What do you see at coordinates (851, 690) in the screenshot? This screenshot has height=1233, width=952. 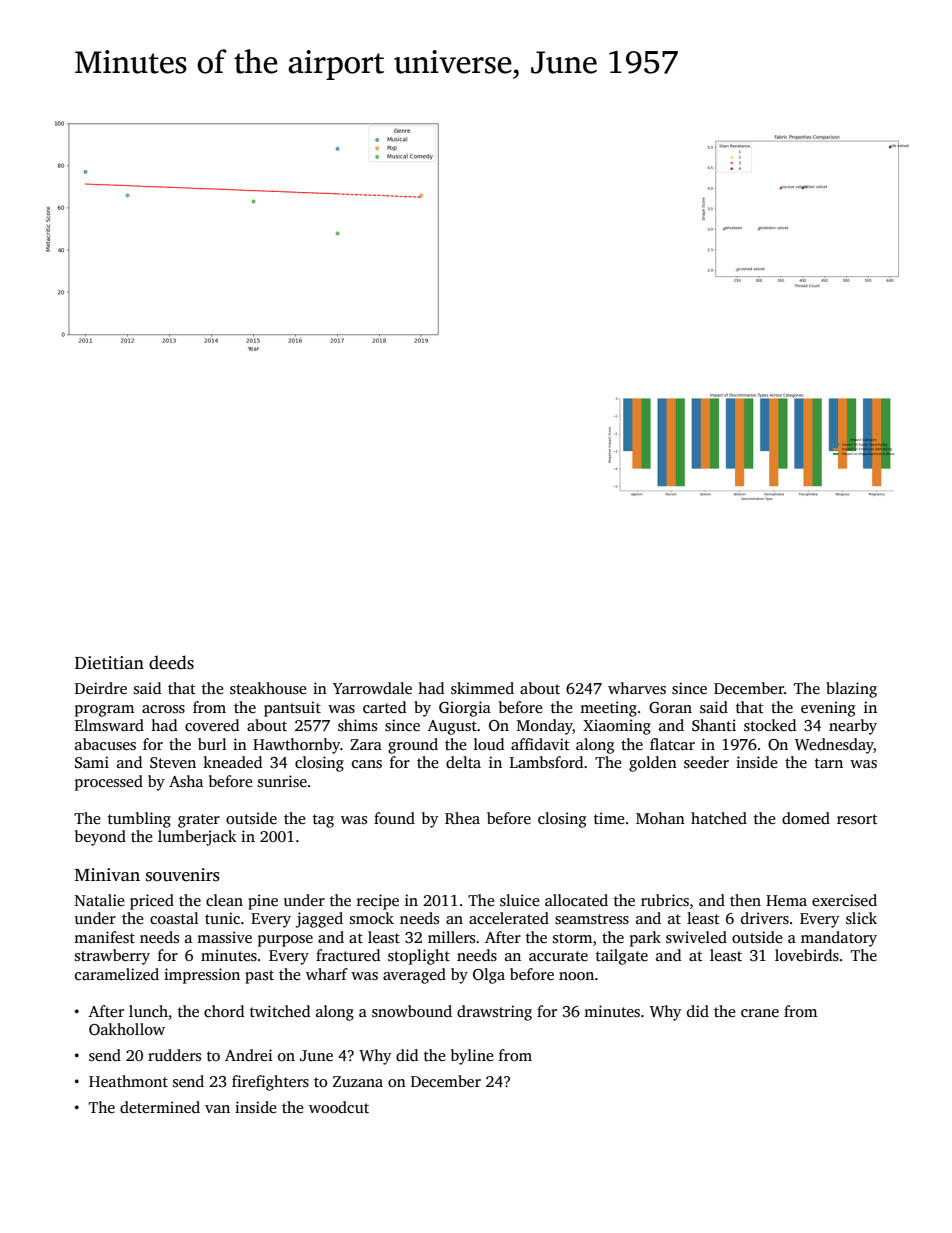 I see `blazing` at bounding box center [851, 690].
